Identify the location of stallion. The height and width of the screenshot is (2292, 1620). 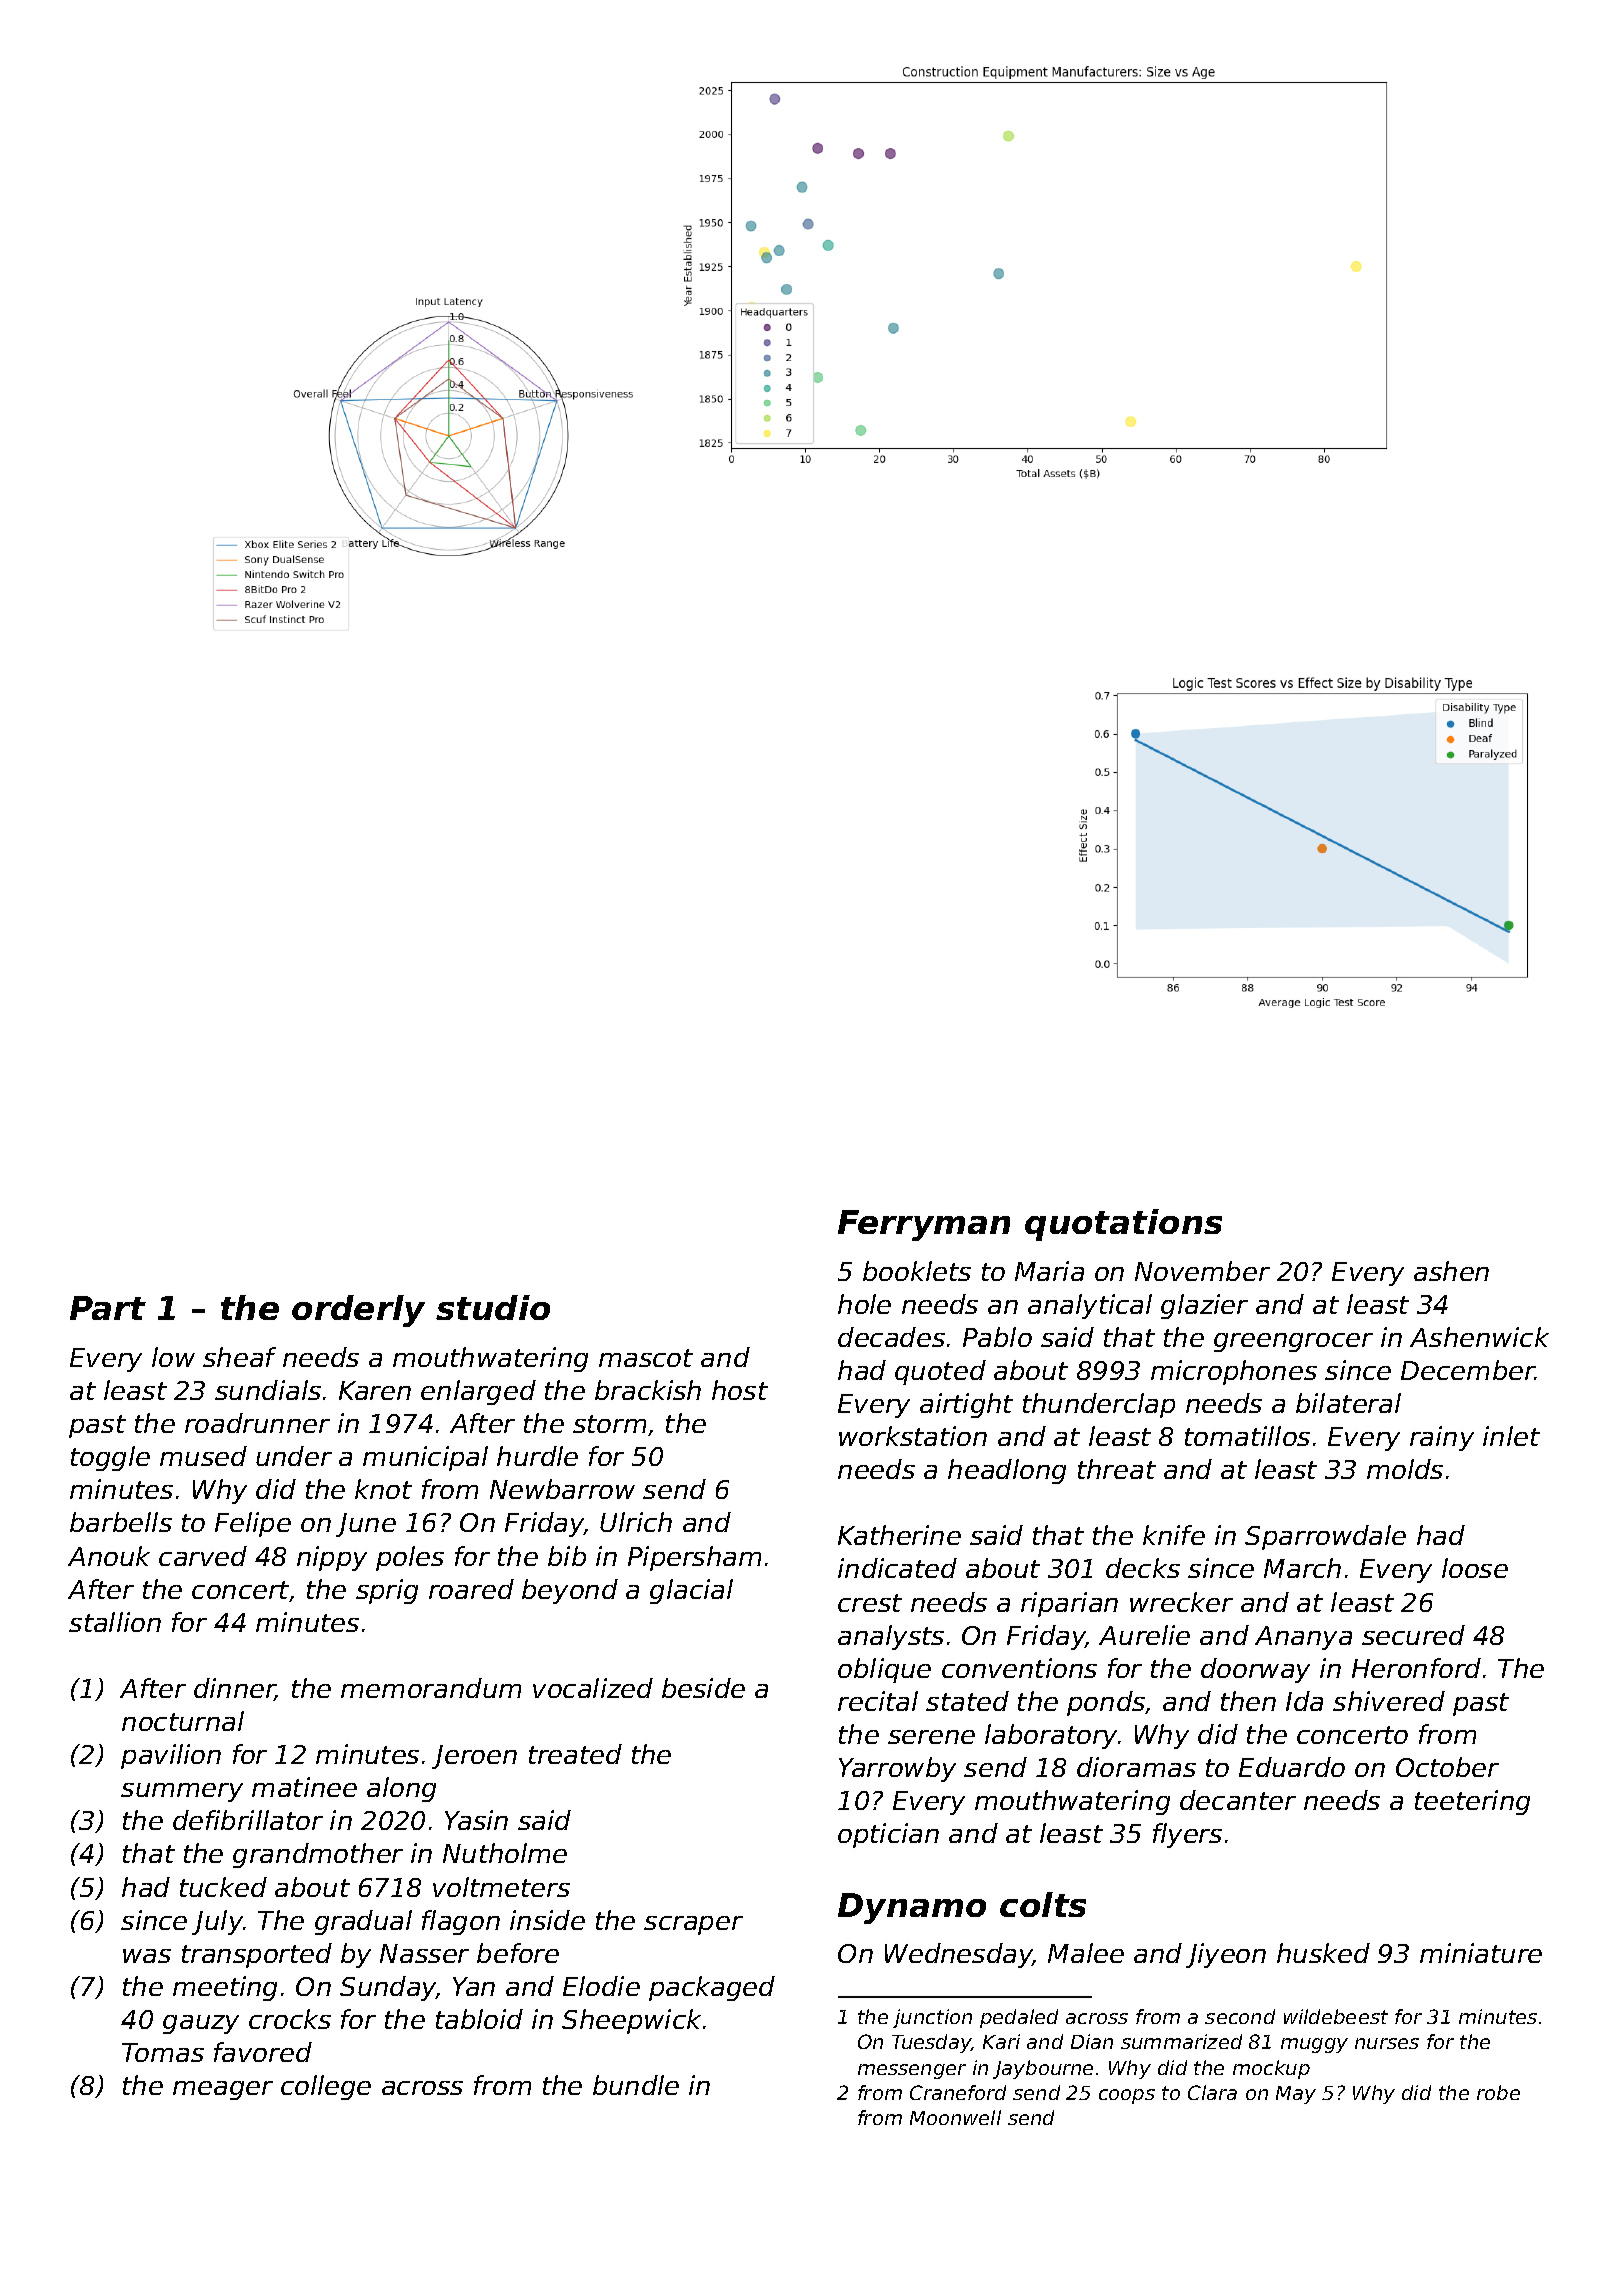
(115, 1622).
